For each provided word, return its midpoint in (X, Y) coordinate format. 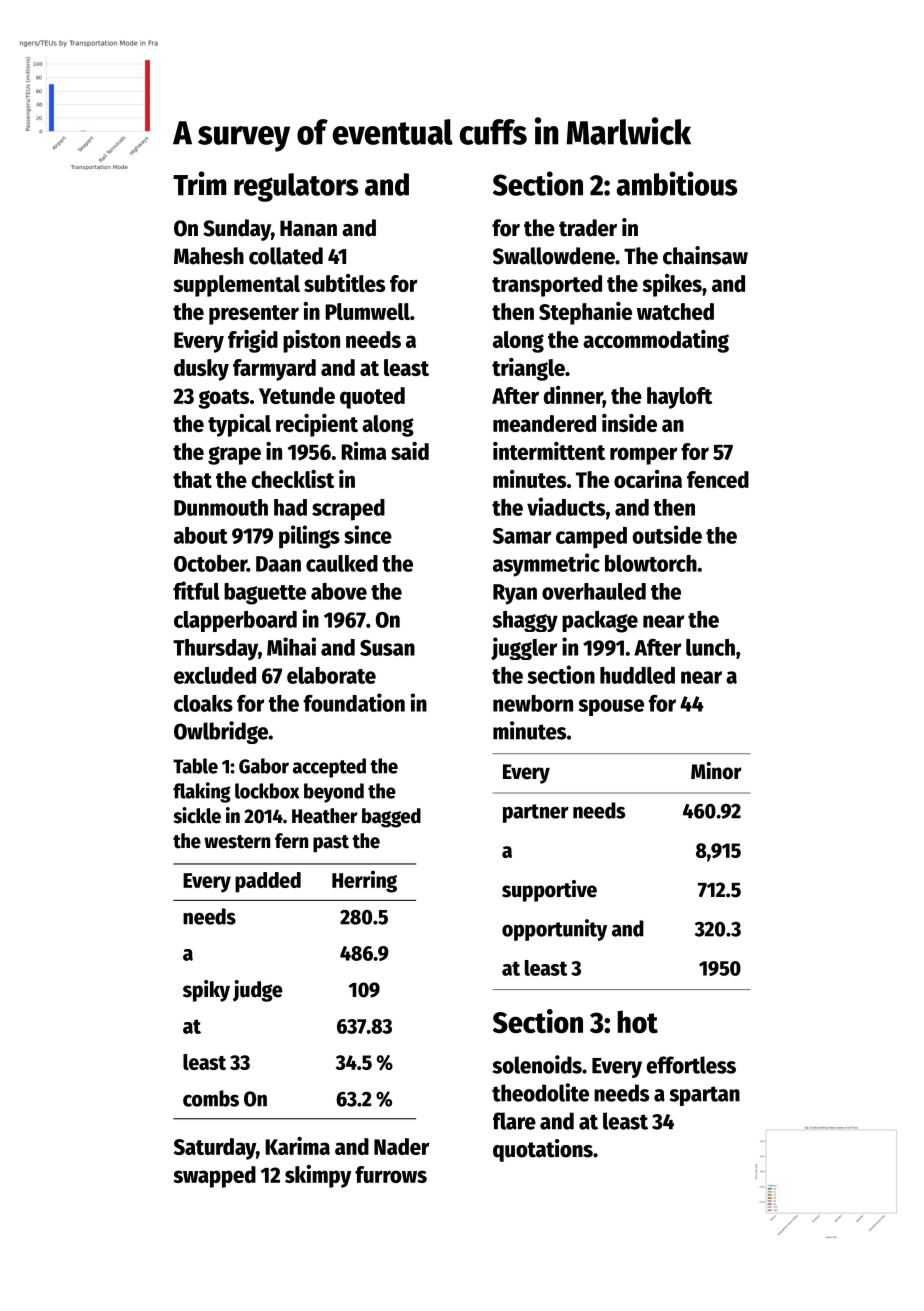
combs (211, 1098)
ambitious (677, 183)
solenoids (537, 1064)
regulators (296, 187)
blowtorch (651, 563)
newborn (533, 703)
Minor (716, 771)
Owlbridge (221, 732)
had (290, 507)
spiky (206, 991)
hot (637, 1021)
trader (588, 228)
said (410, 451)
